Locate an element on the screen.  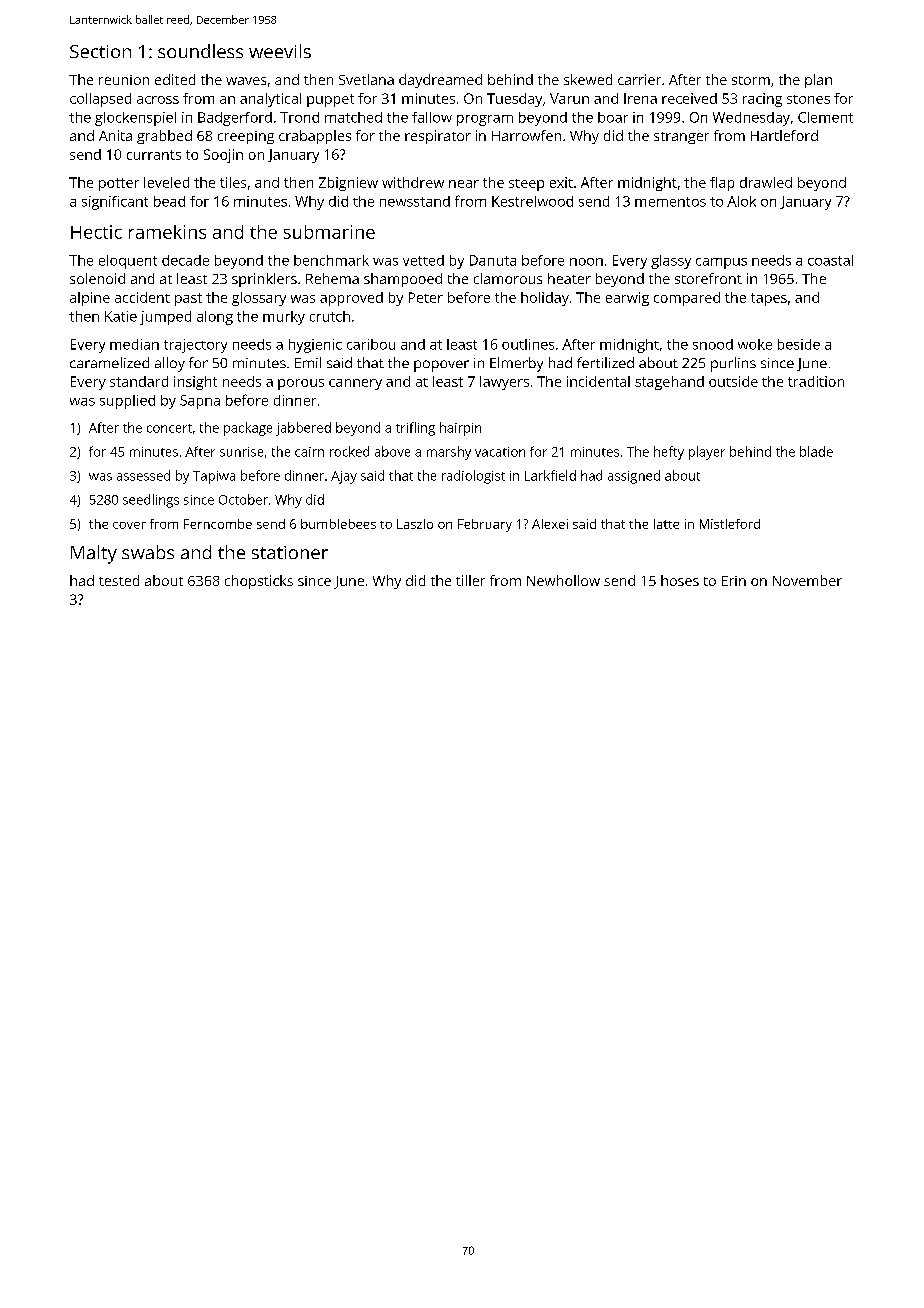
eloquent is located at coordinates (128, 262).
